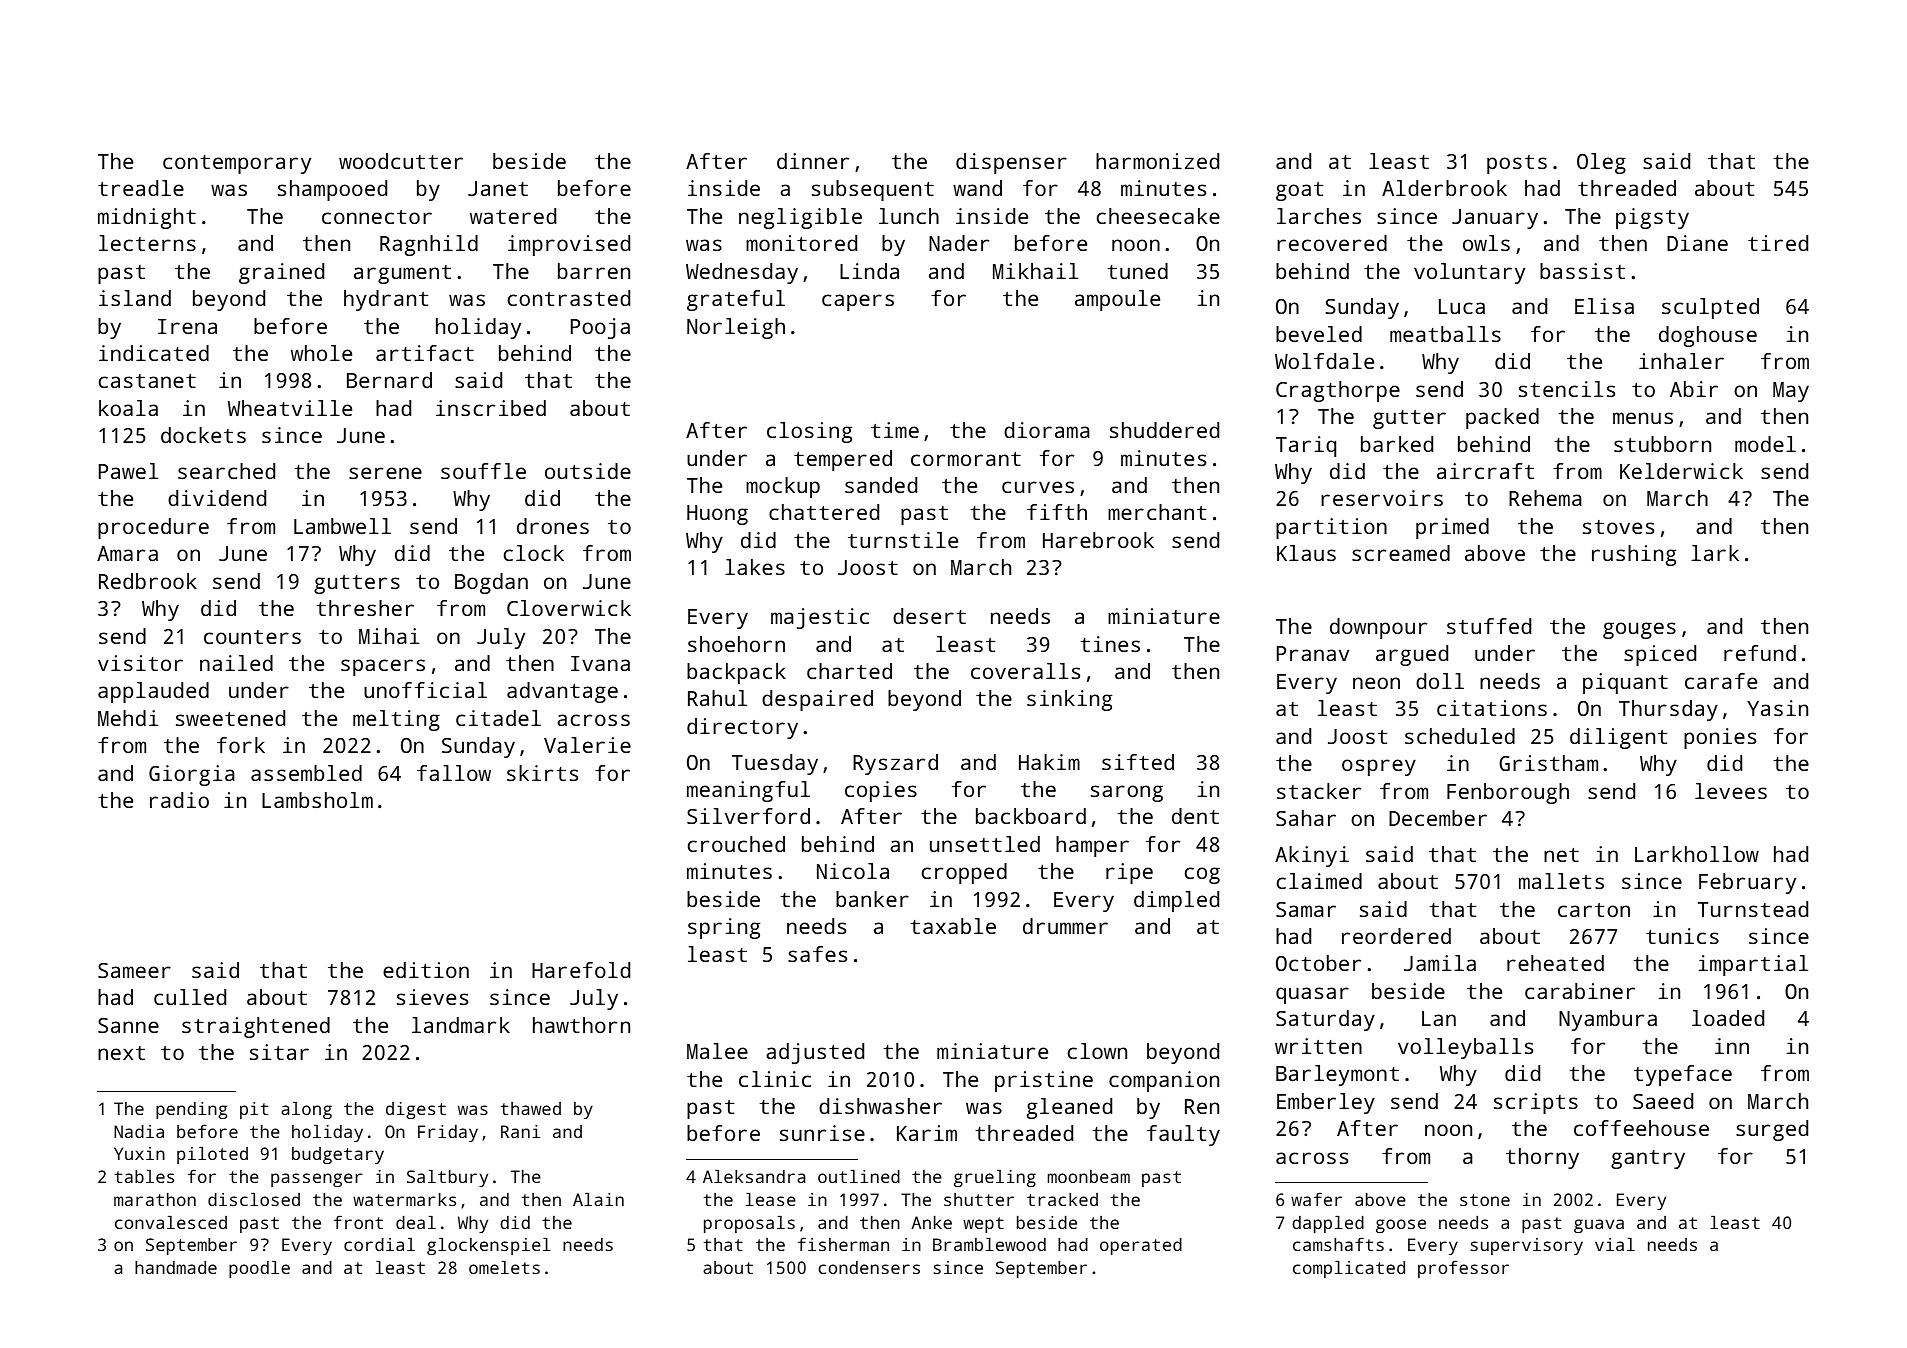 The width and height of the document is (1907, 1348). What do you see at coordinates (513, 216) in the document?
I see `watered` at bounding box center [513, 216].
